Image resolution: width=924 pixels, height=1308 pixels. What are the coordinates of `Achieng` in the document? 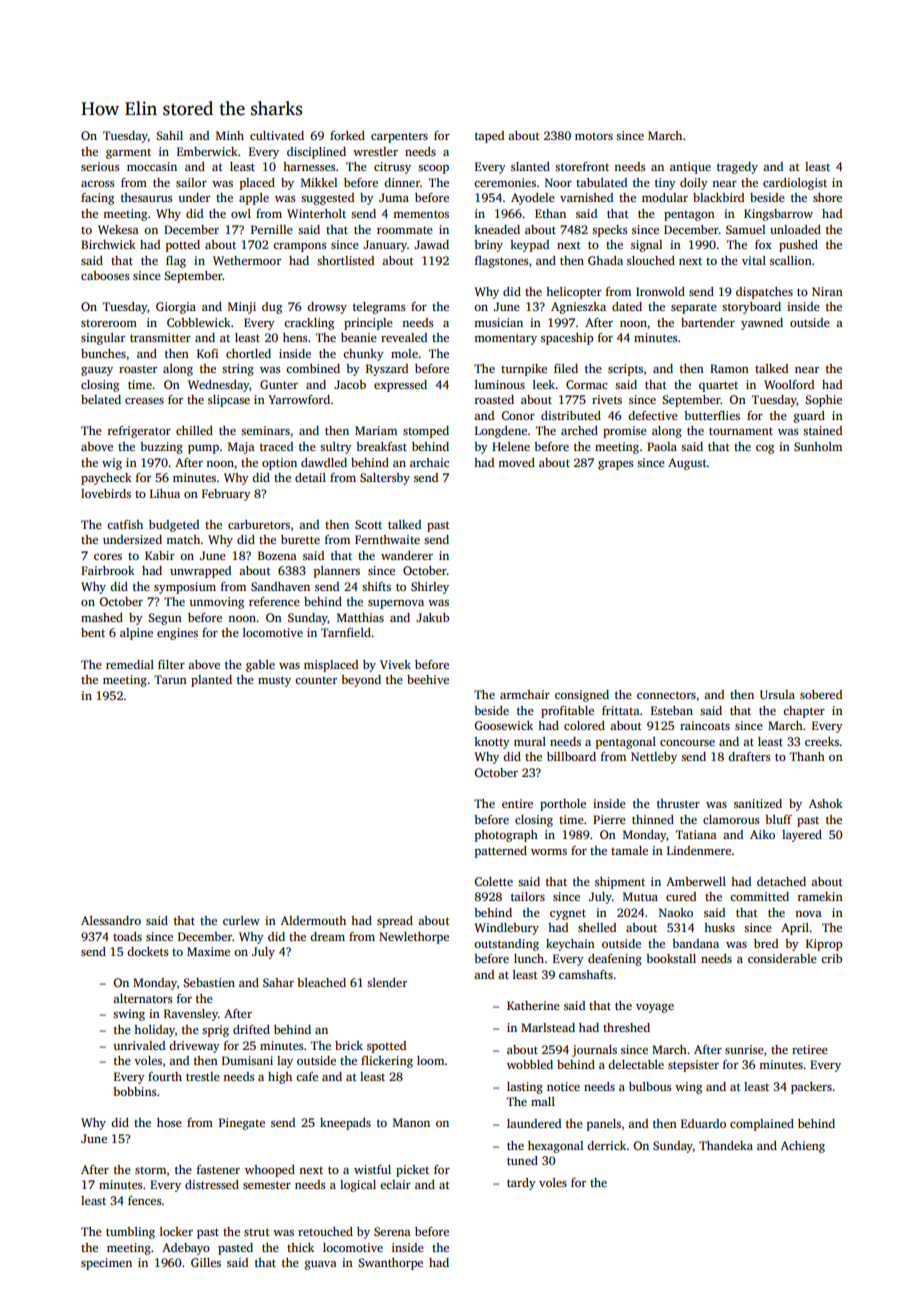 It's located at (803, 1147).
